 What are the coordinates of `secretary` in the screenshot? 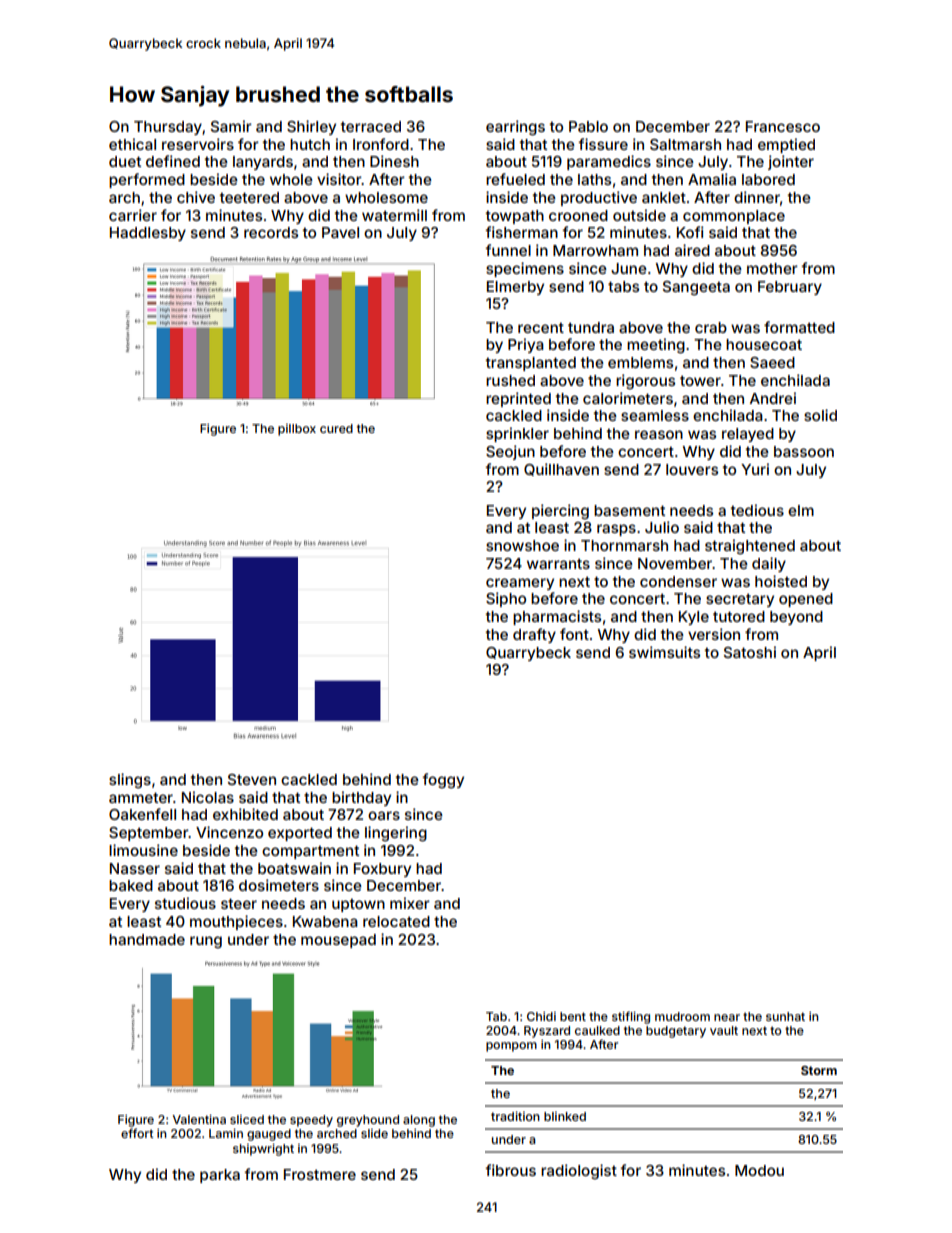 It's located at (740, 600).
